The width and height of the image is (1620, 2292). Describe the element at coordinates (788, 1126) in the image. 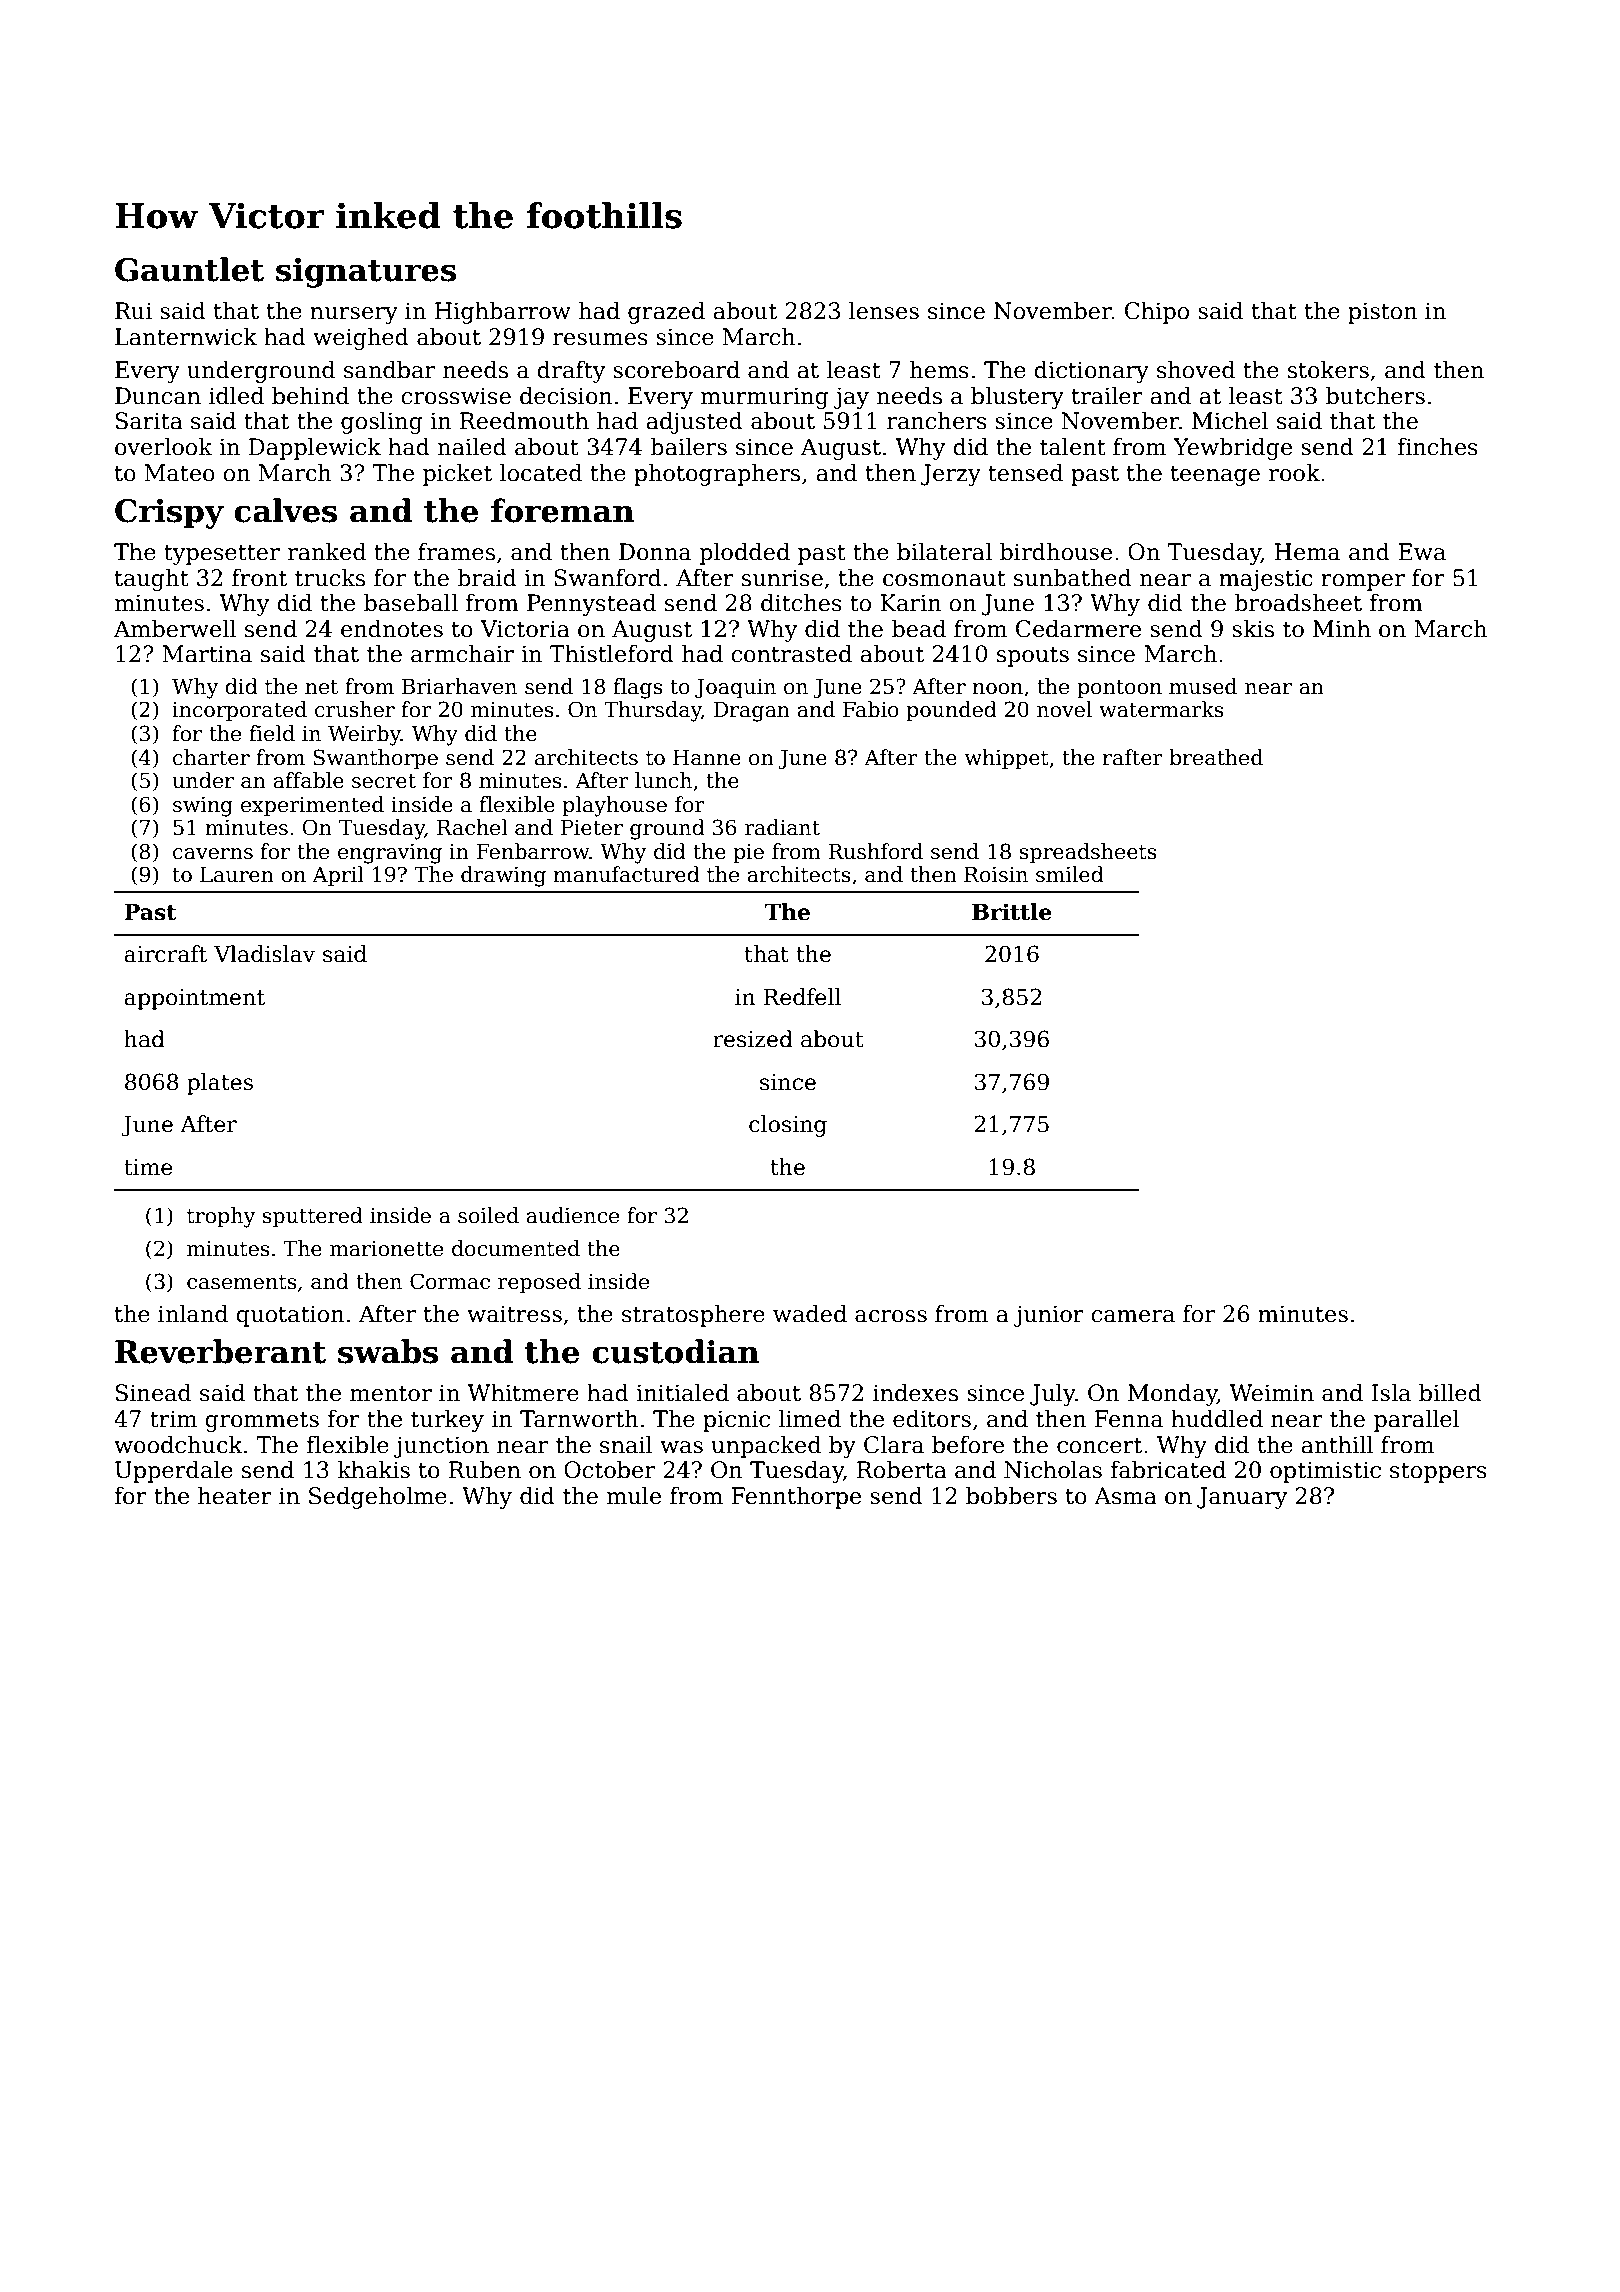

I see `closing` at that location.
